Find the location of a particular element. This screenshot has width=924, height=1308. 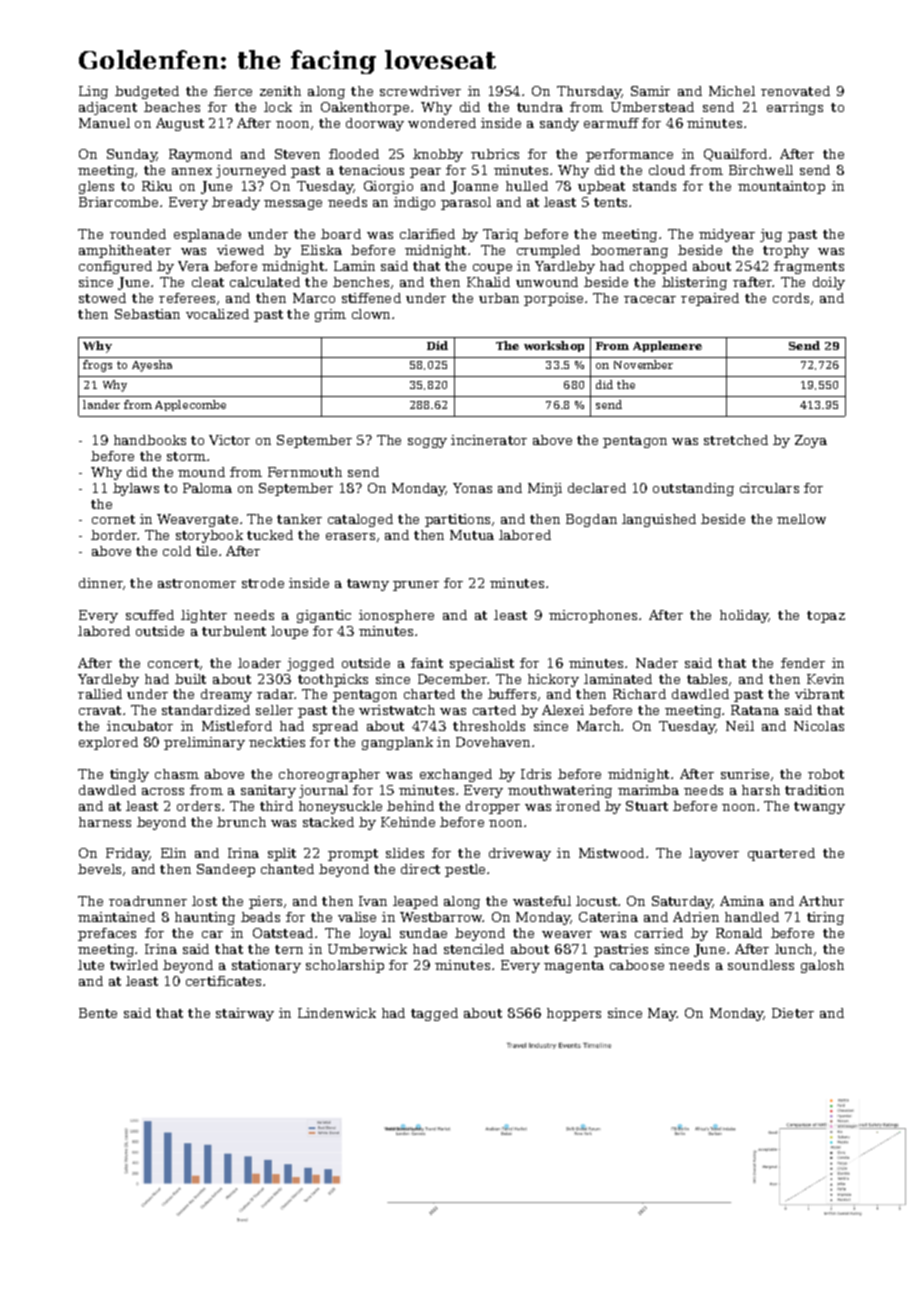

annex is located at coordinates (192, 171).
